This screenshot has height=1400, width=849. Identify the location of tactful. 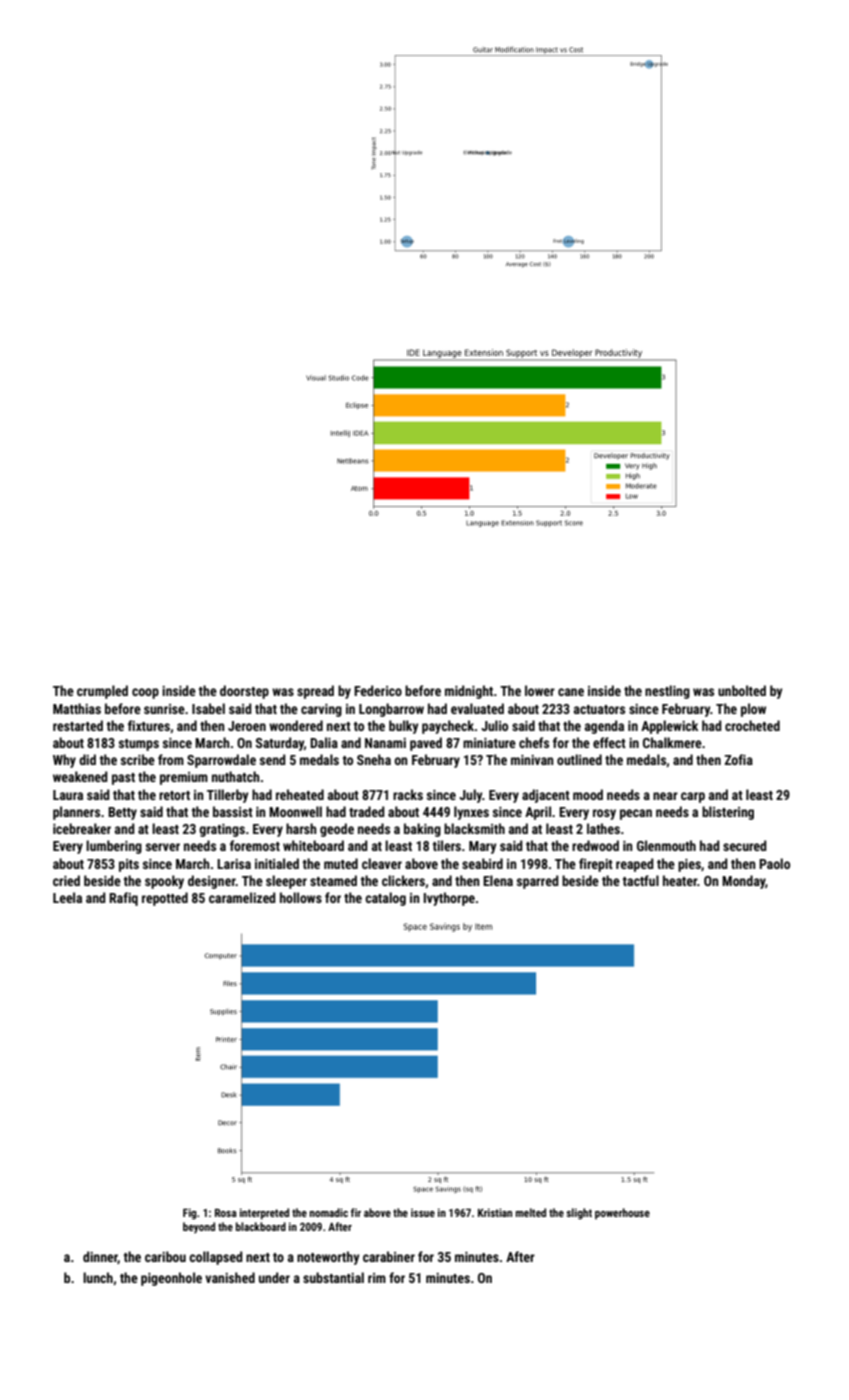
(640, 880).
